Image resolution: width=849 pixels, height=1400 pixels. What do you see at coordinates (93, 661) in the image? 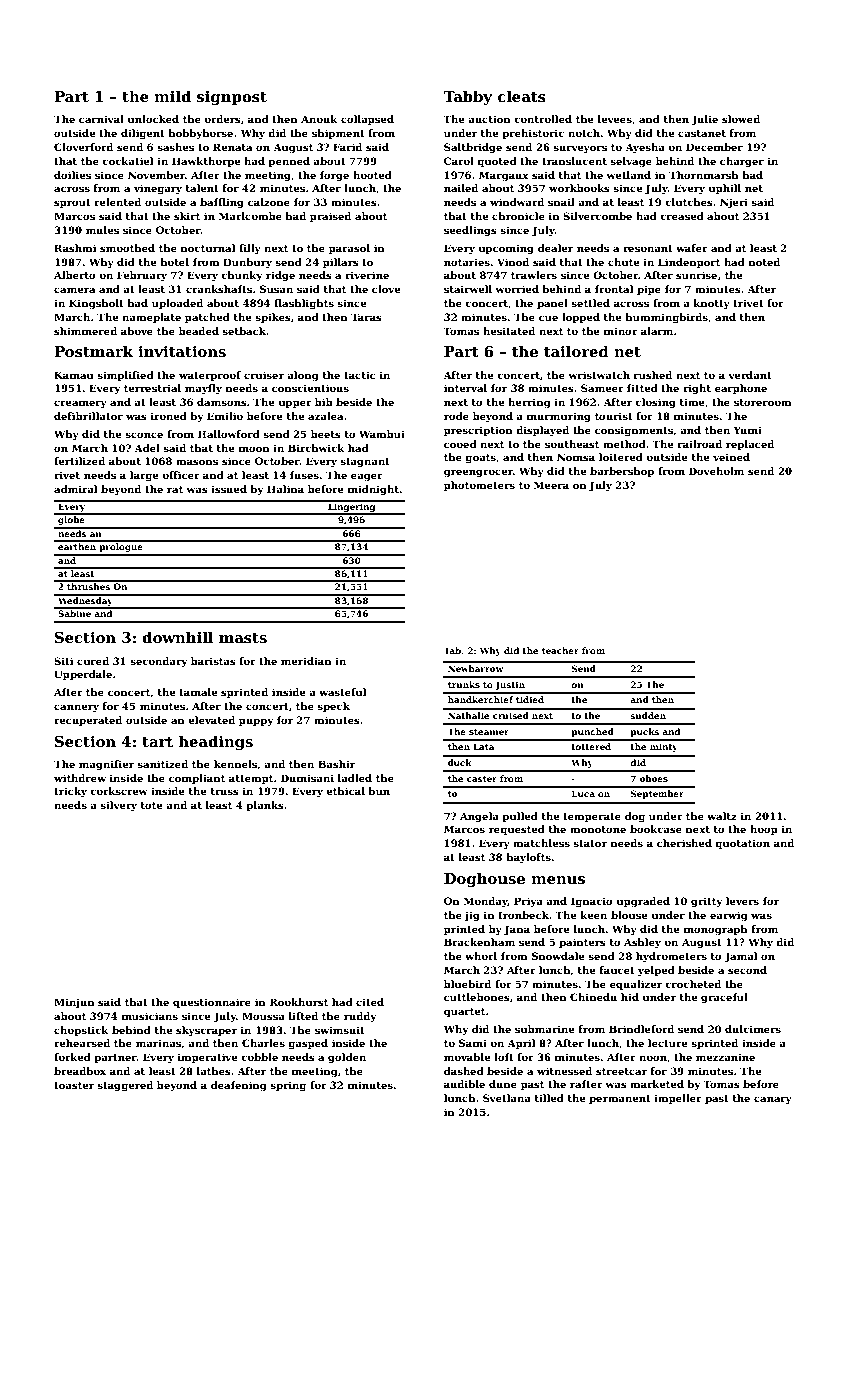
I see `cured` at bounding box center [93, 661].
